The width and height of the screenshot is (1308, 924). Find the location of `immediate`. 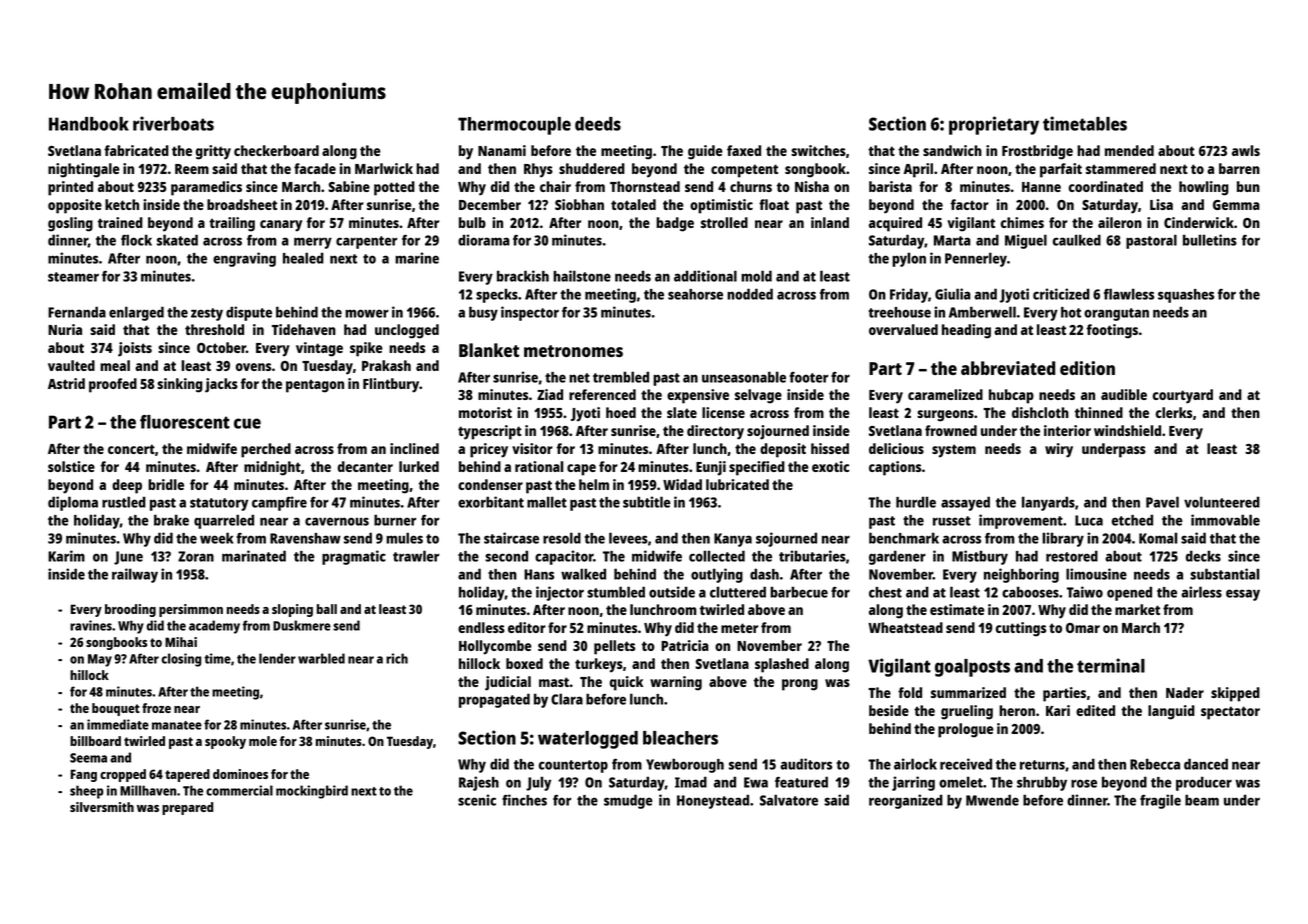

immediate is located at coordinates (118, 724).
